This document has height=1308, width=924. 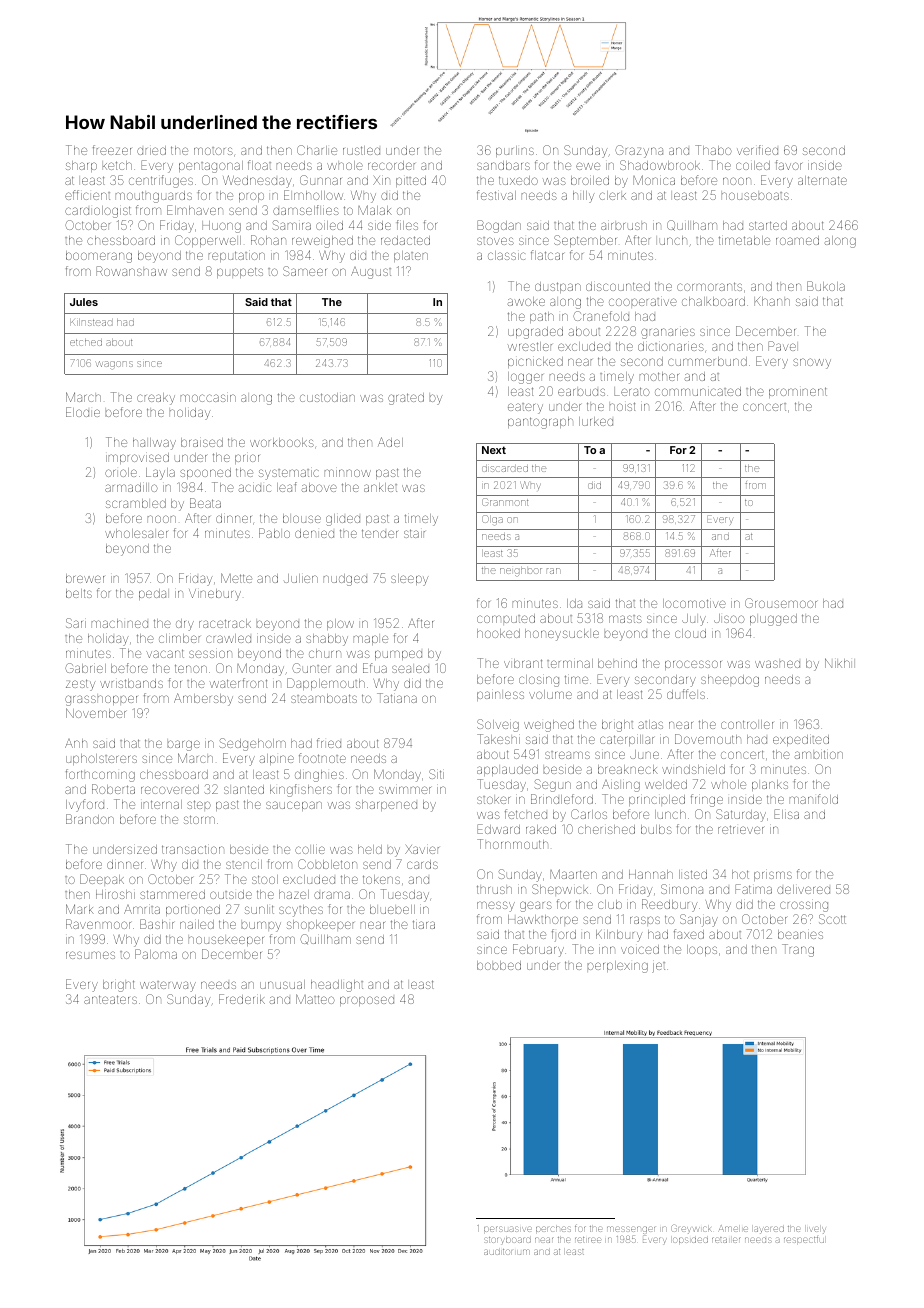 I want to click on hilly, so click(x=583, y=197).
